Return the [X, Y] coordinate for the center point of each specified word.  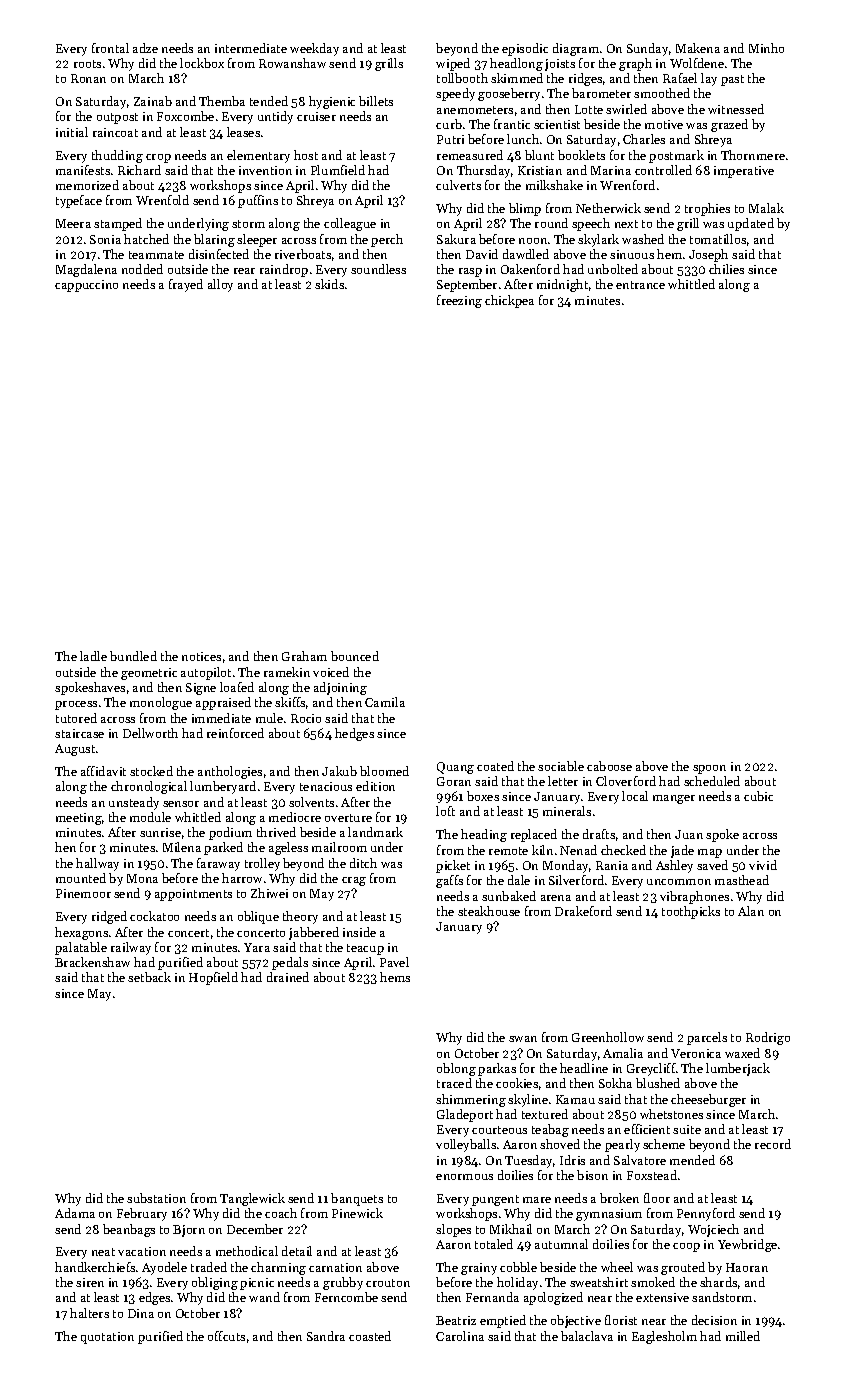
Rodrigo [768, 1038]
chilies [726, 269]
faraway [218, 864]
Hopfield [213, 978]
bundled [133, 656]
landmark [375, 832]
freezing [459, 301]
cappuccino [86, 286]
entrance [640, 285]
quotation [107, 1338]
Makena [698, 48]
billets [376, 101]
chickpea [509, 301]
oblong [456, 1069]
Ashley [674, 866]
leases [243, 132]
